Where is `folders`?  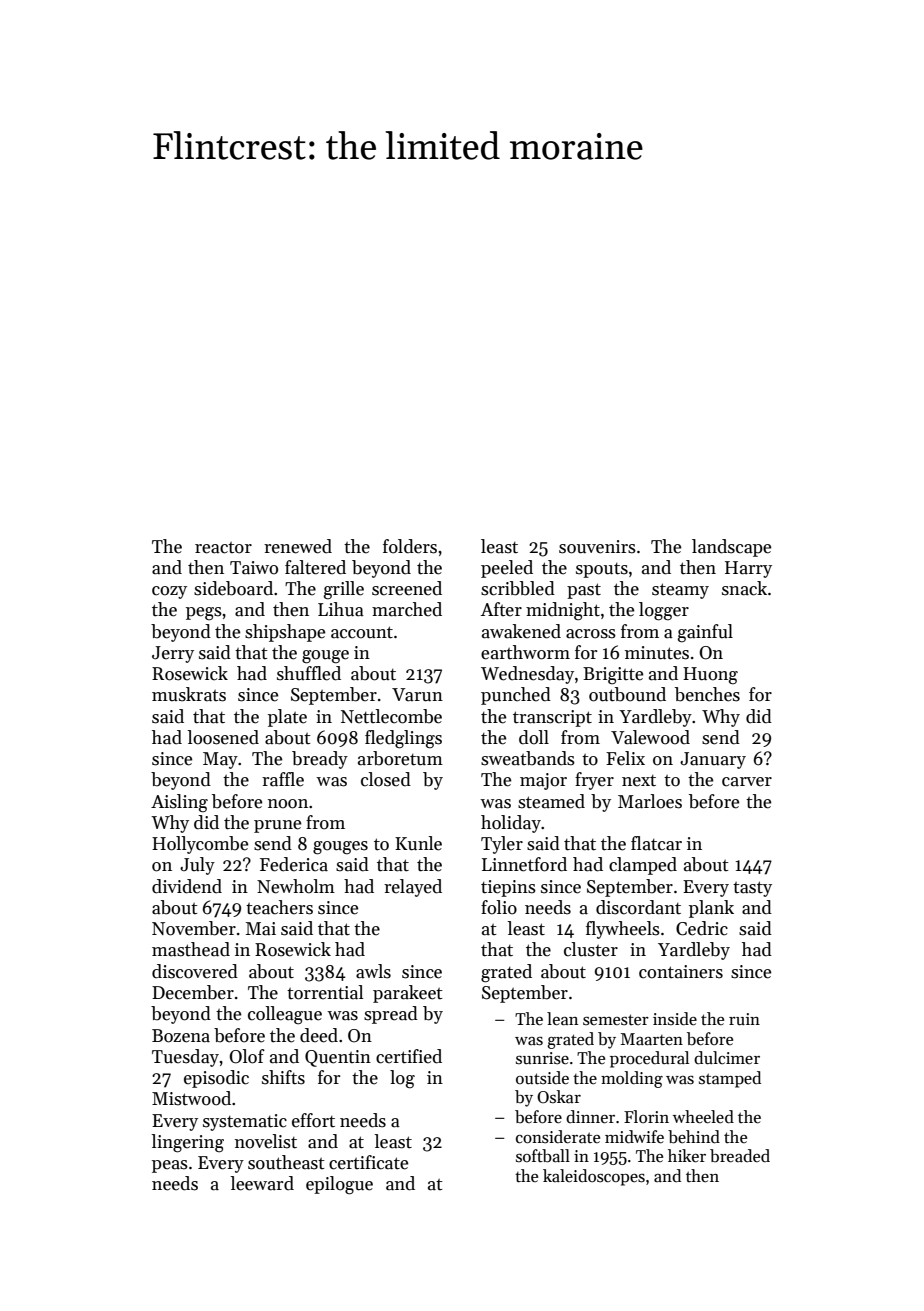
folders is located at coordinates (410, 546).
